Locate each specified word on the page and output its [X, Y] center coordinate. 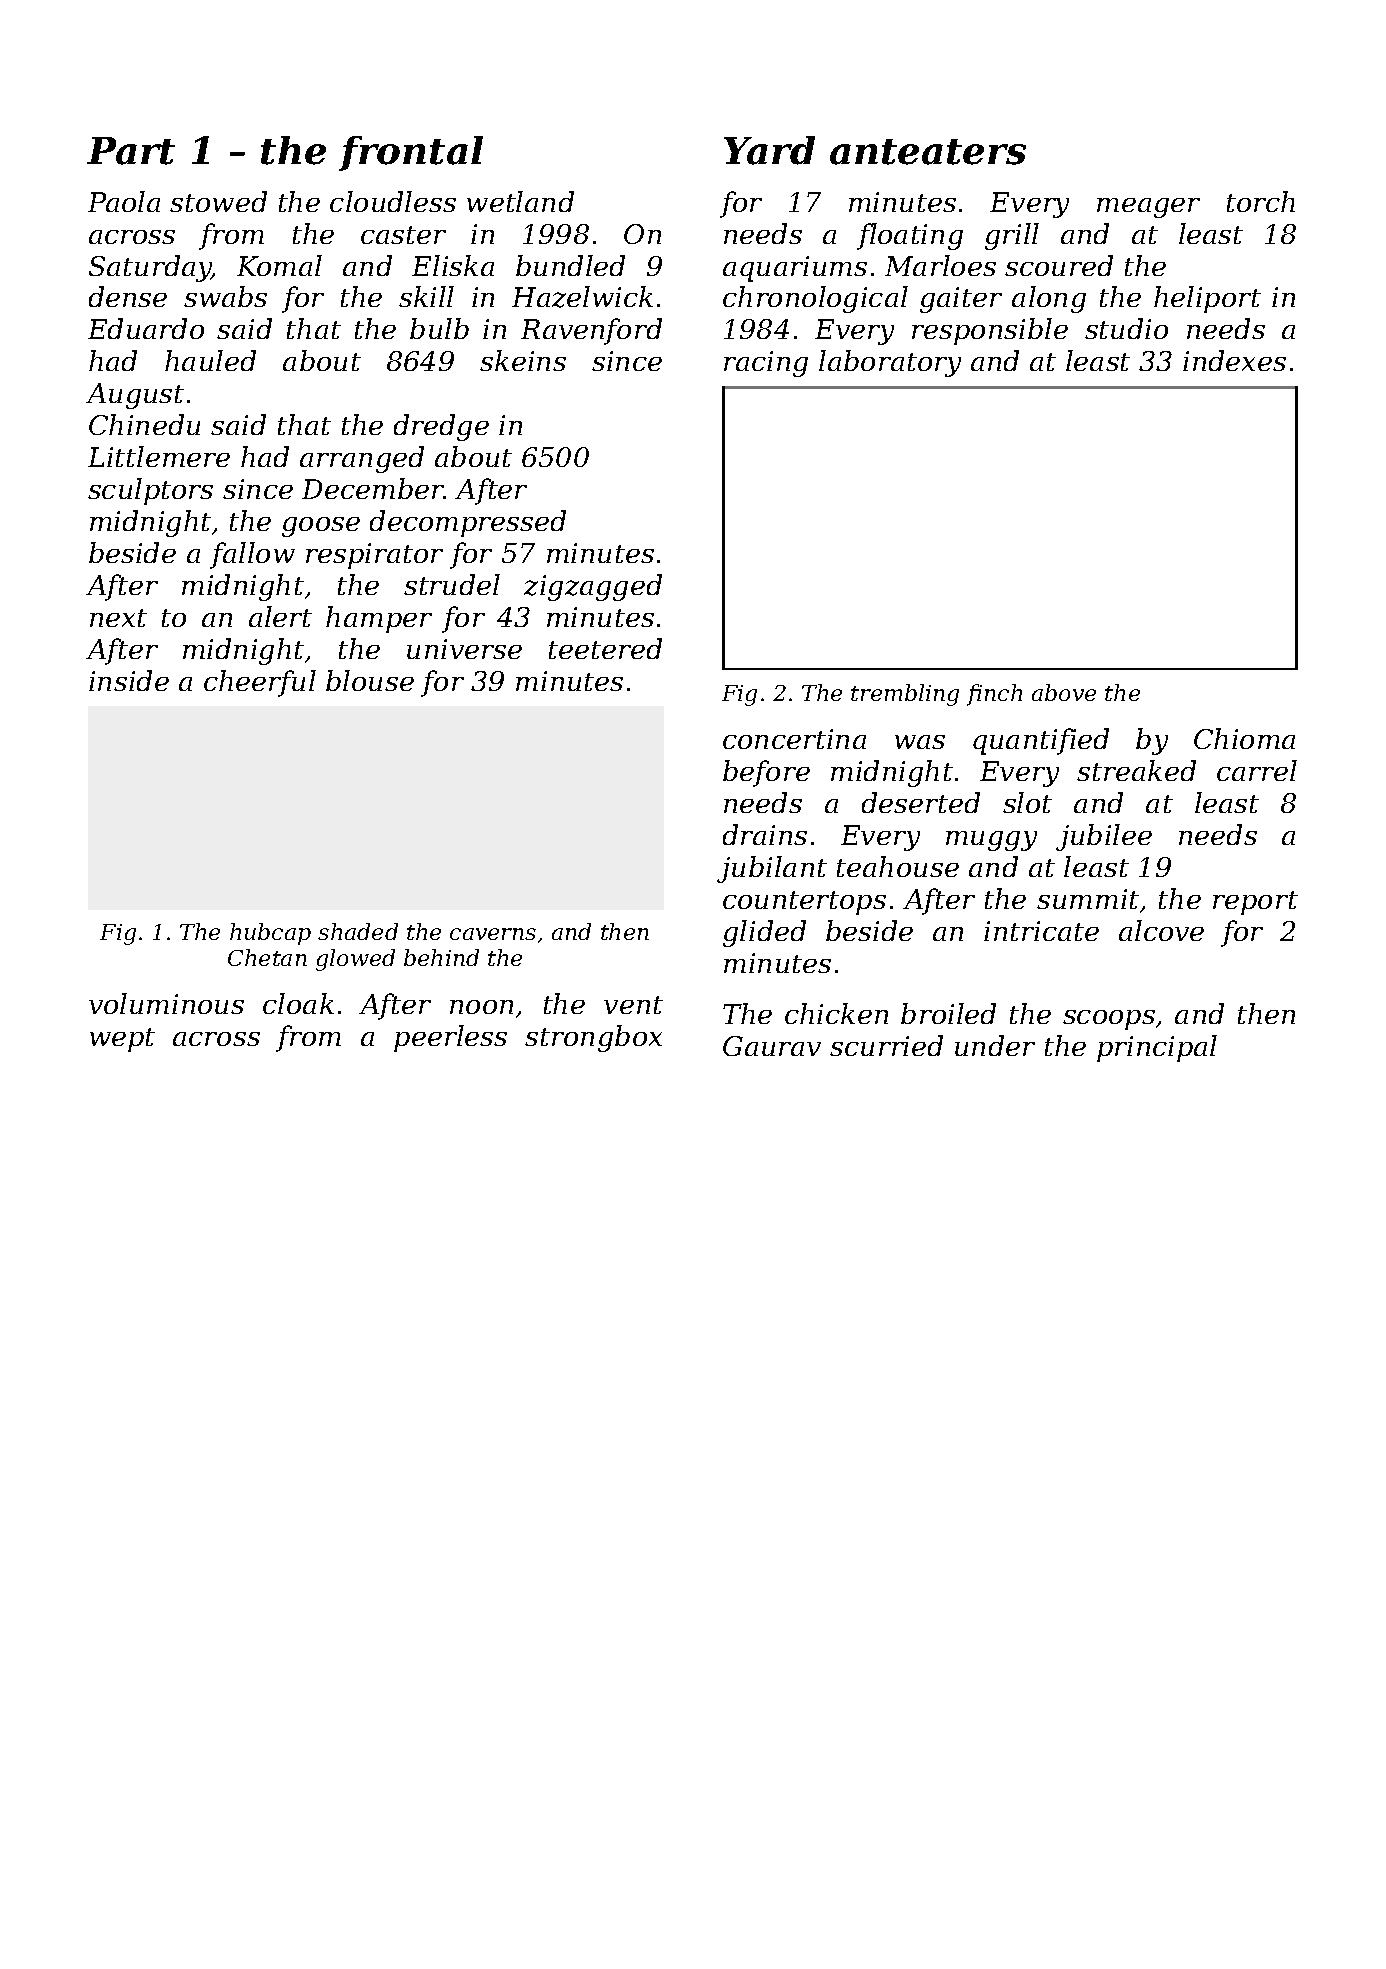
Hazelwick [582, 297]
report [1255, 903]
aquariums [795, 269]
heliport [1207, 299]
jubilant [772, 869]
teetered [605, 648]
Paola [124, 201]
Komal [279, 265]
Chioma [1244, 738]
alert [280, 616]
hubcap [270, 934]
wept [122, 1040]
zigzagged [593, 587]
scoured [1059, 265]
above [1064, 692]
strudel [452, 584]
